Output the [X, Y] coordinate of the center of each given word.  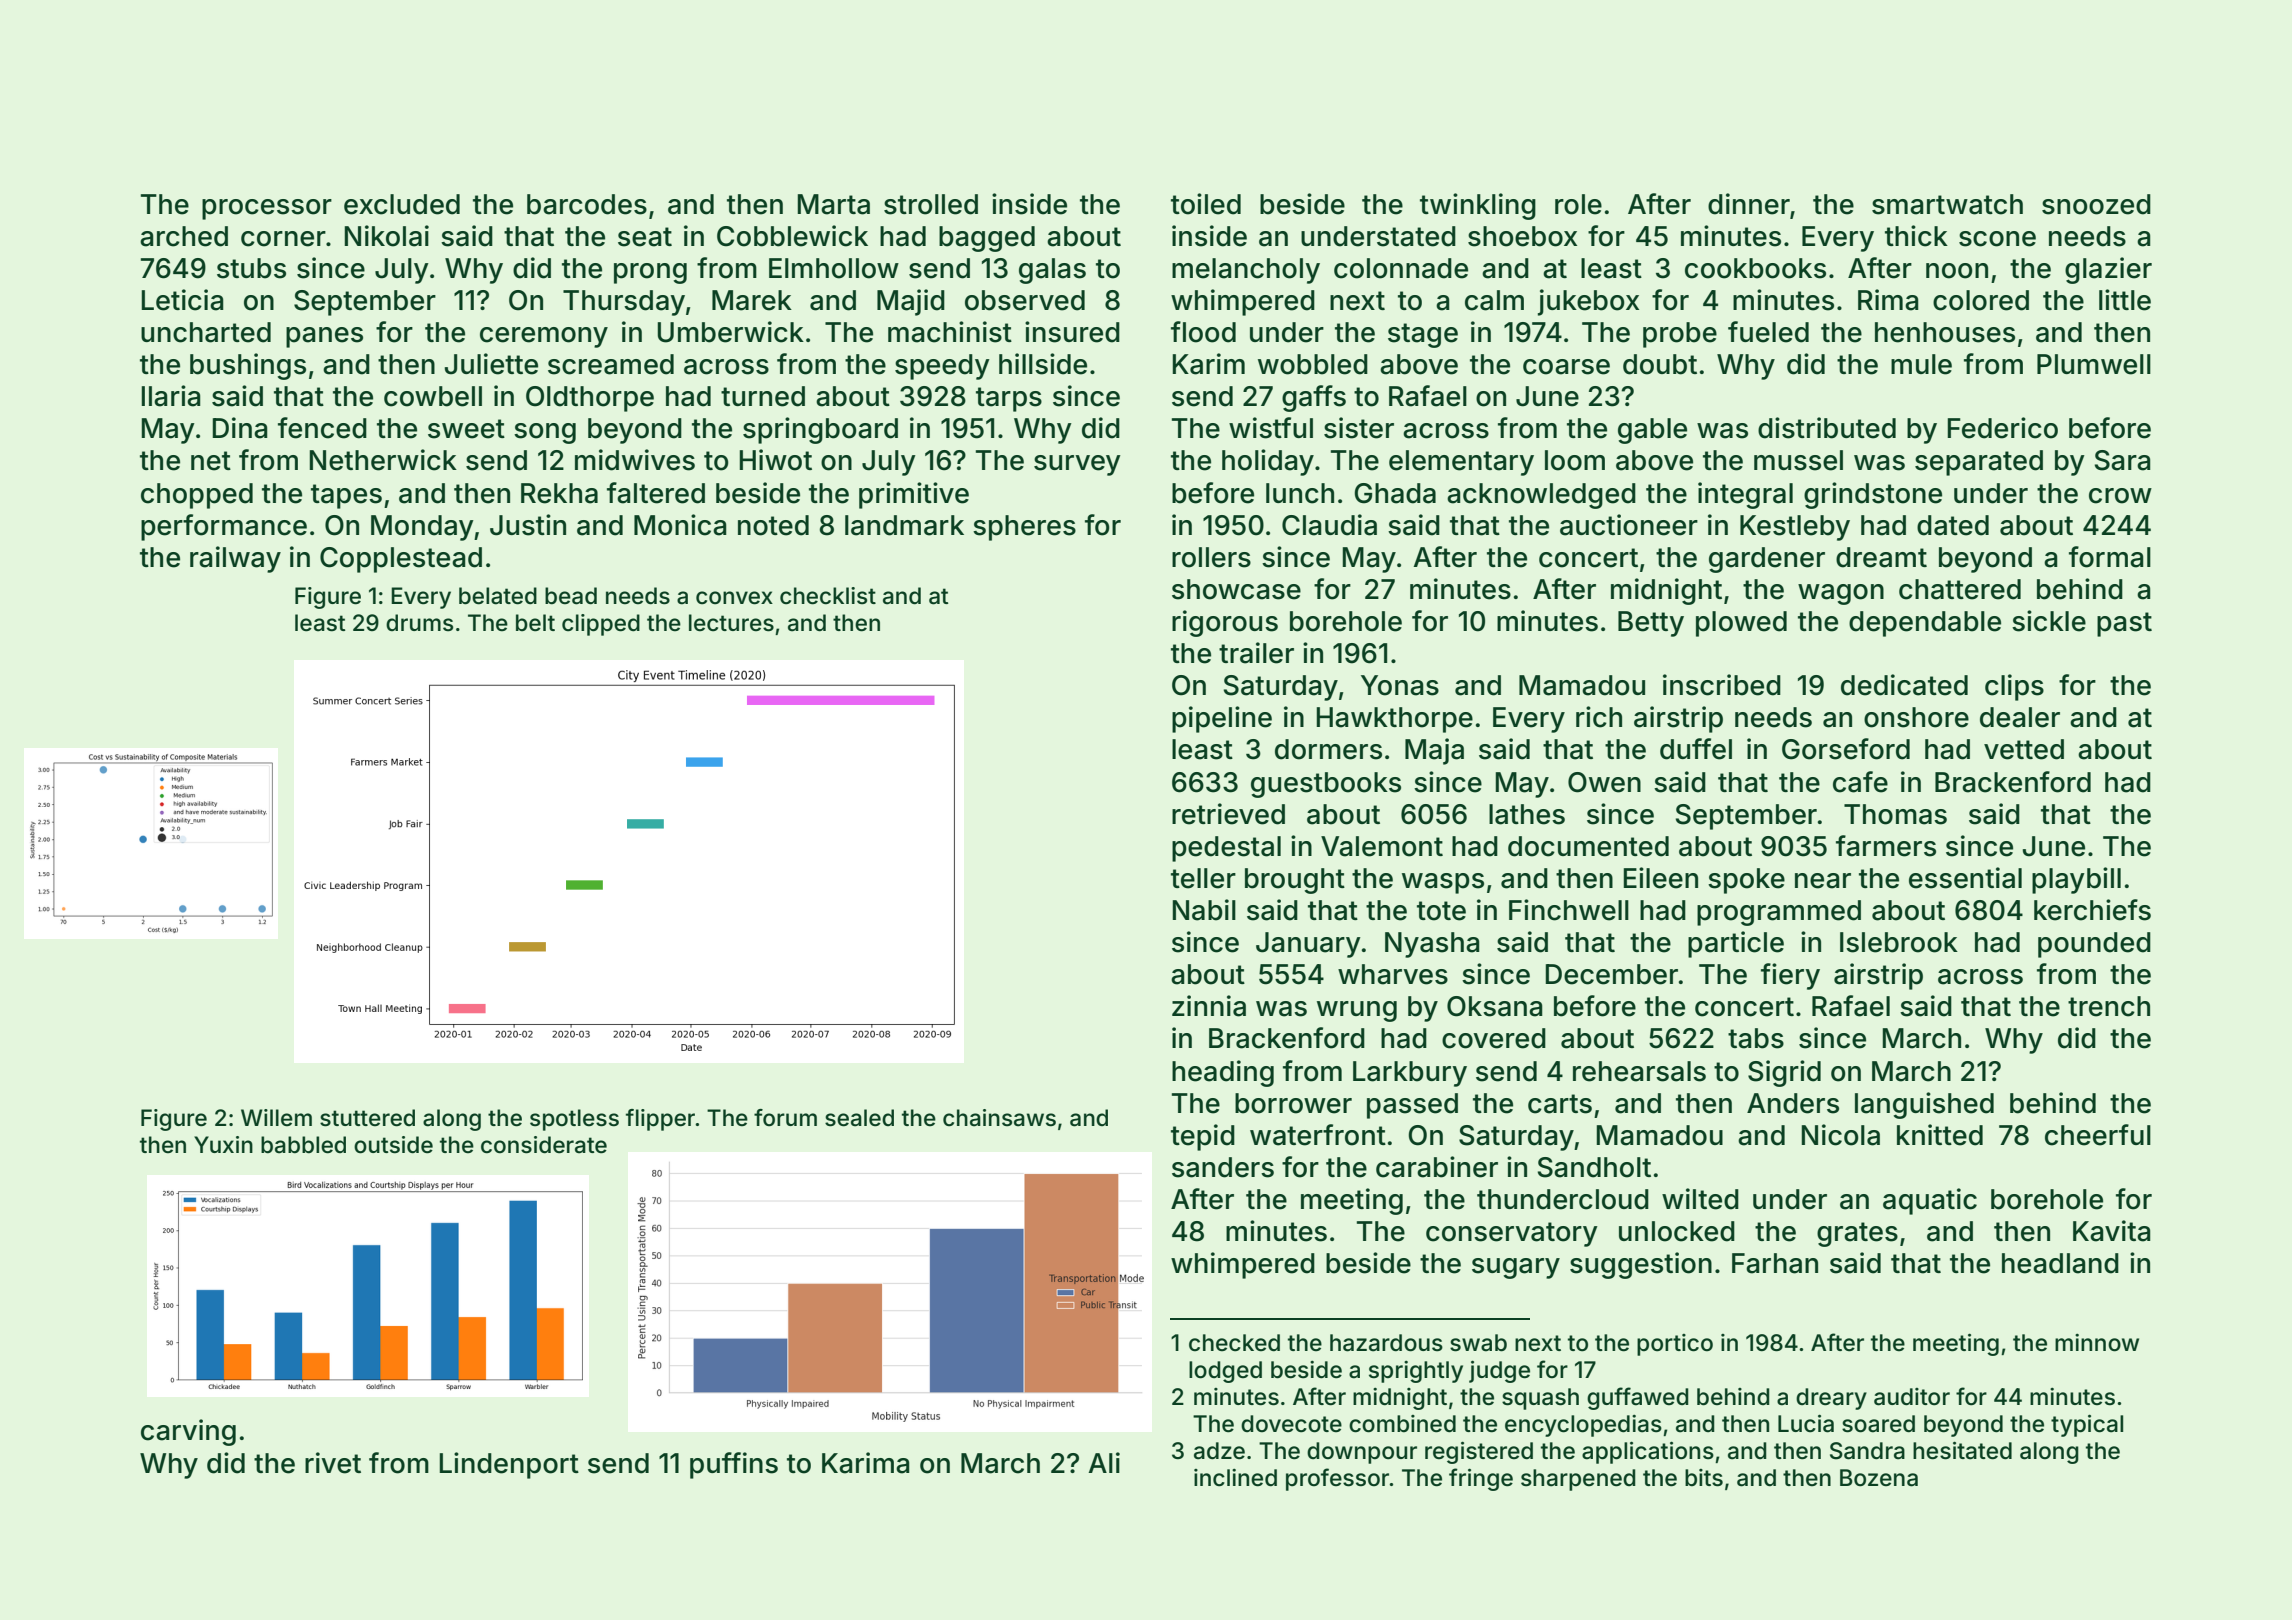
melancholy [1246, 271]
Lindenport [509, 1465]
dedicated [1904, 685]
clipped [601, 625]
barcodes [587, 204]
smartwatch [1947, 204]
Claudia [1329, 525]
